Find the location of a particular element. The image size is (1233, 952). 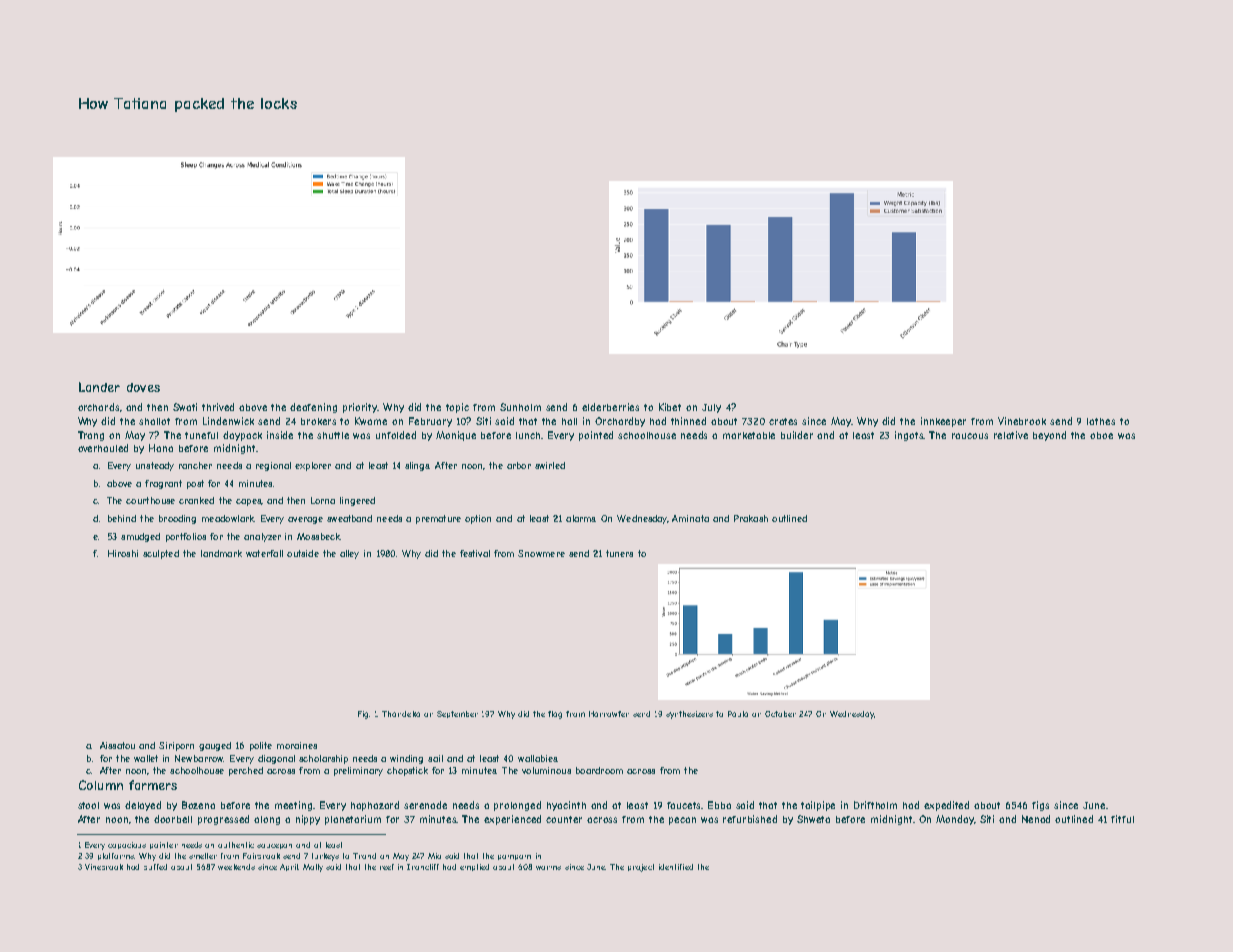

Hiroshi is located at coordinates (123, 553).
